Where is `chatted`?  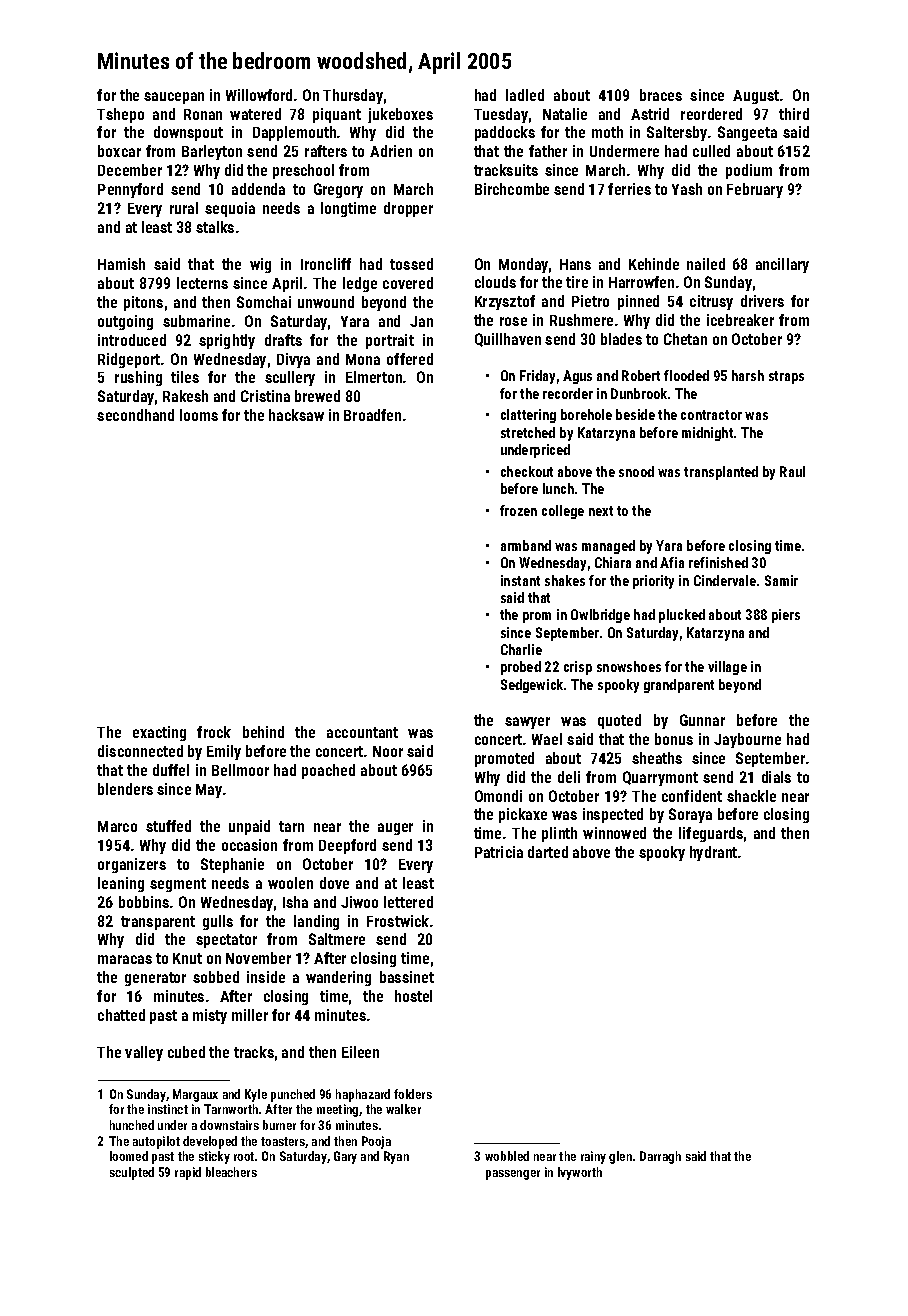
chatted is located at coordinates (121, 1015).
